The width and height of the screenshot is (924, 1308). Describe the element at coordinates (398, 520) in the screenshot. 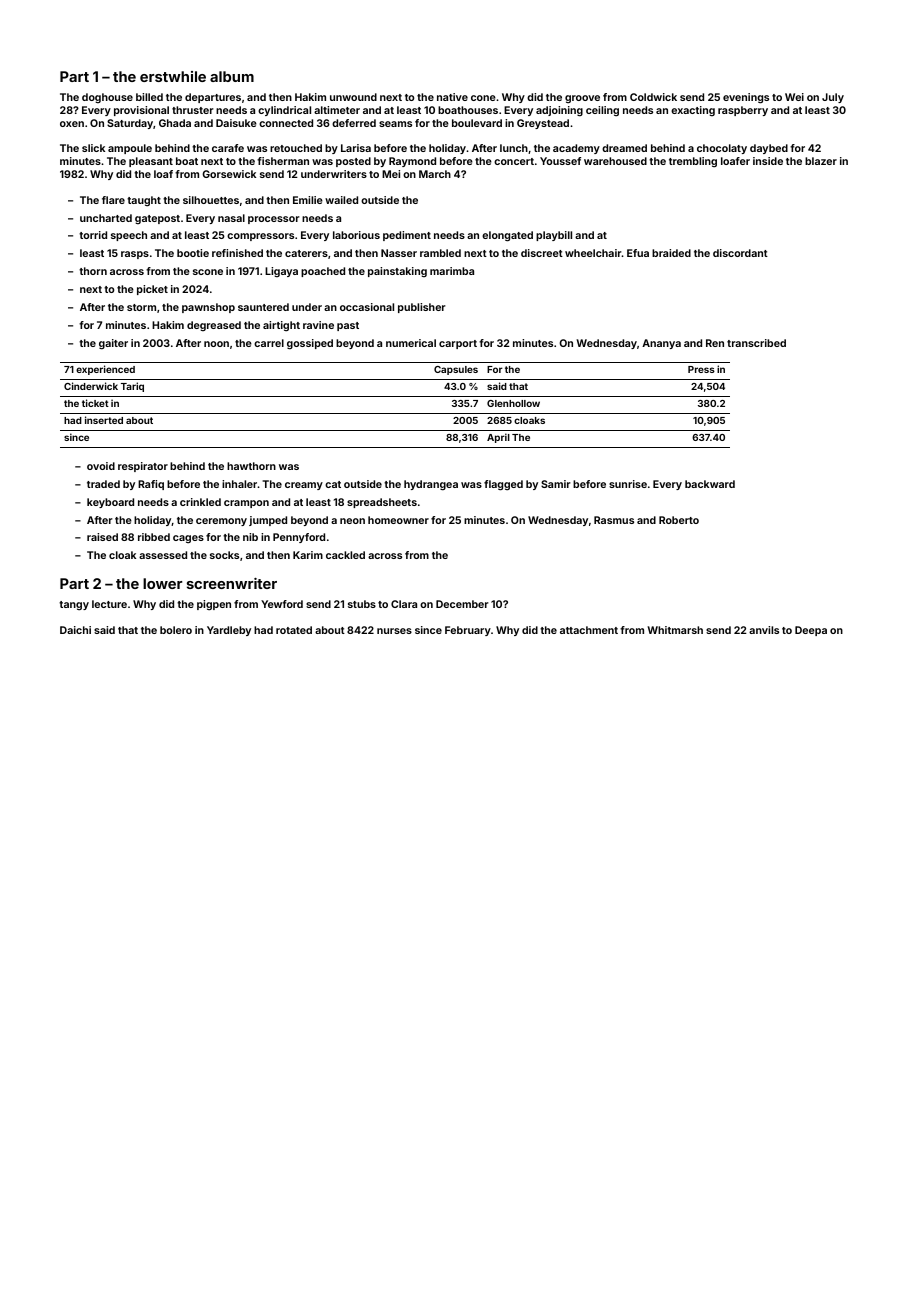

I see `homeowner` at that location.
